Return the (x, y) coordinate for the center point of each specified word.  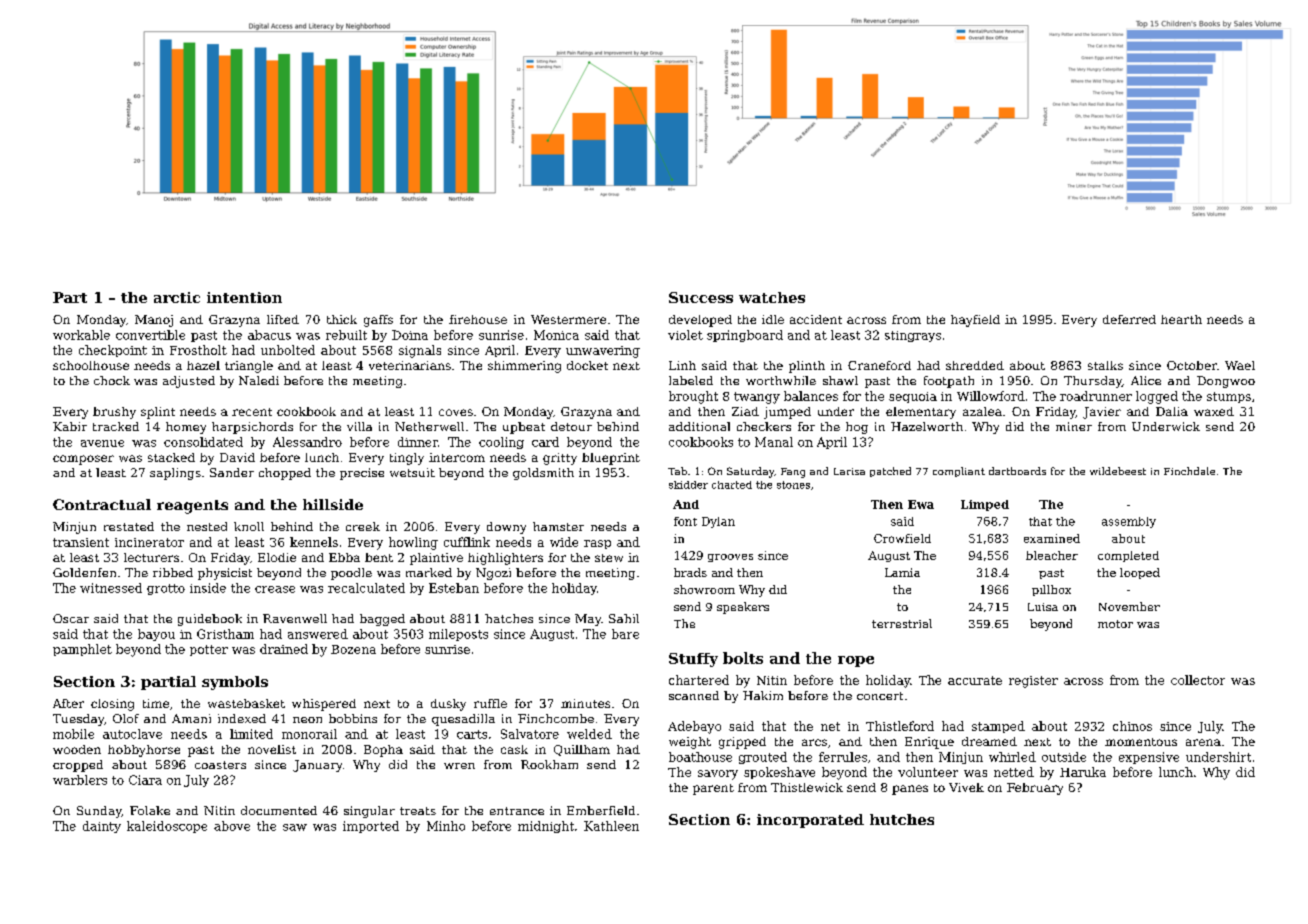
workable (81, 335)
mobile (73, 734)
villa (359, 426)
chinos (1132, 726)
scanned (694, 695)
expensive (1149, 758)
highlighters (505, 559)
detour (571, 426)
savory (718, 775)
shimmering (524, 367)
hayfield (975, 321)
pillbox (1051, 590)
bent (379, 557)
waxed (1214, 411)
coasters (220, 765)
